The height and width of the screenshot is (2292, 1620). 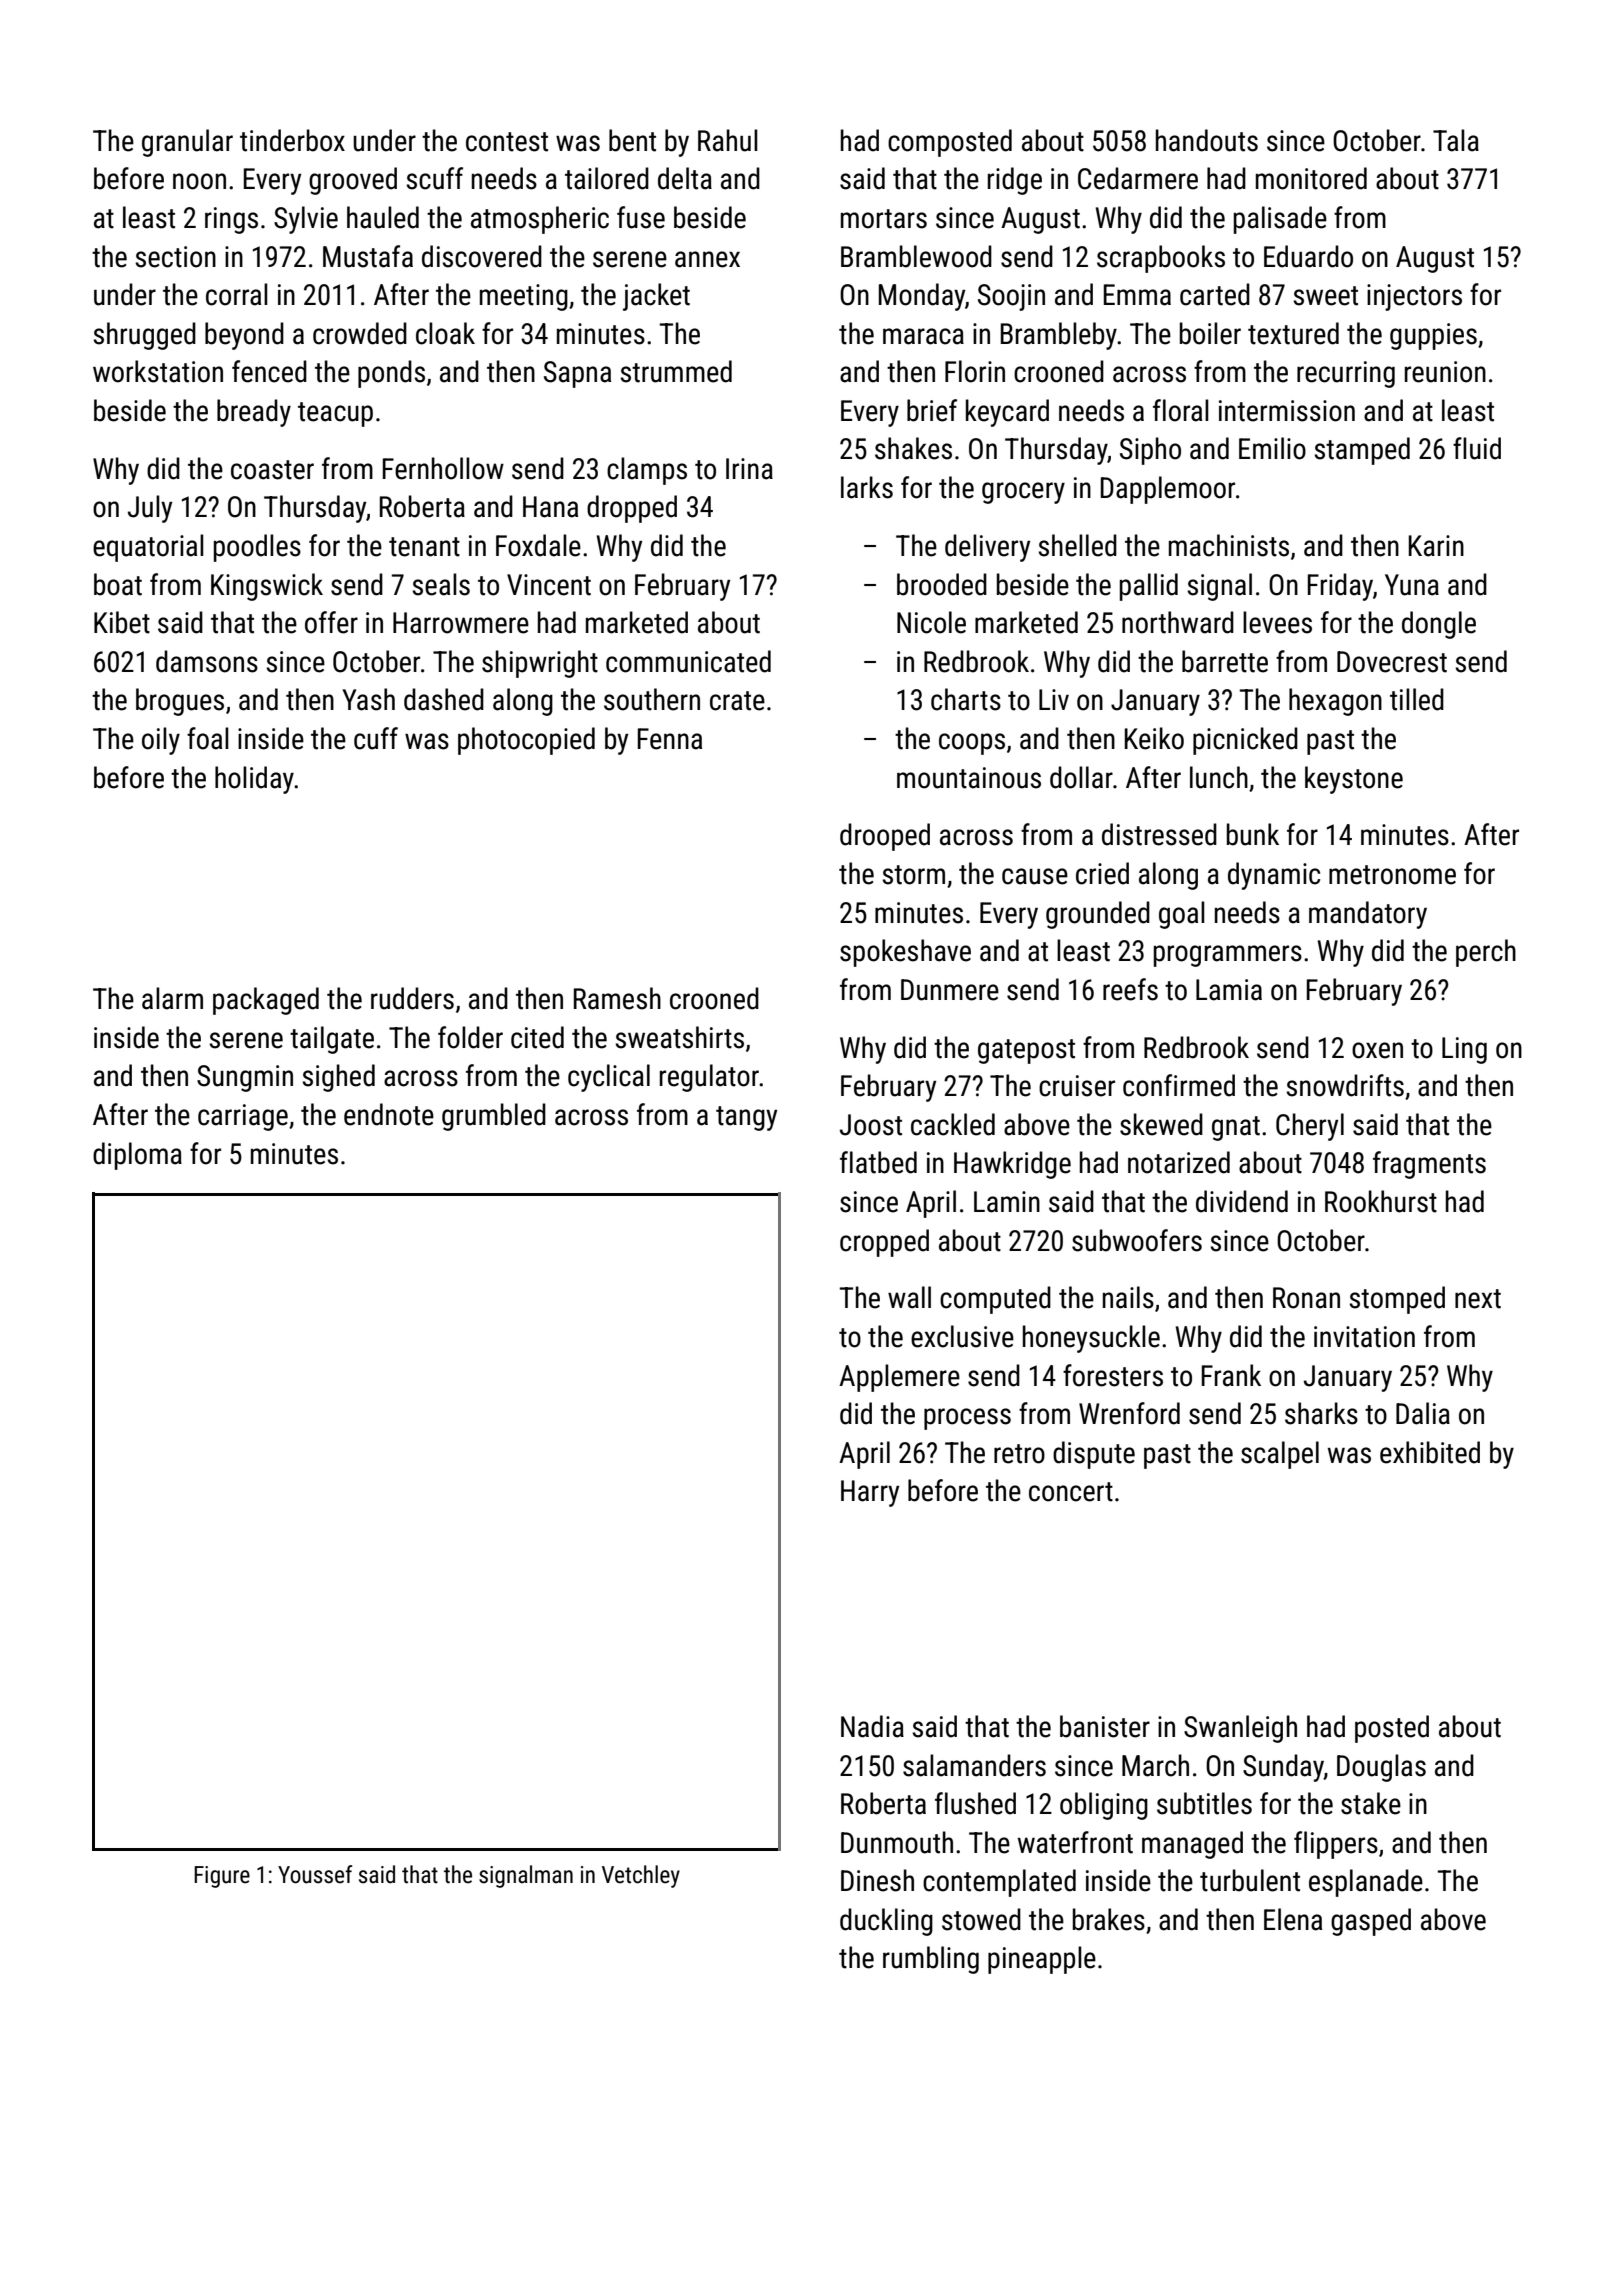 What do you see at coordinates (222, 1877) in the screenshot?
I see `Figure` at bounding box center [222, 1877].
